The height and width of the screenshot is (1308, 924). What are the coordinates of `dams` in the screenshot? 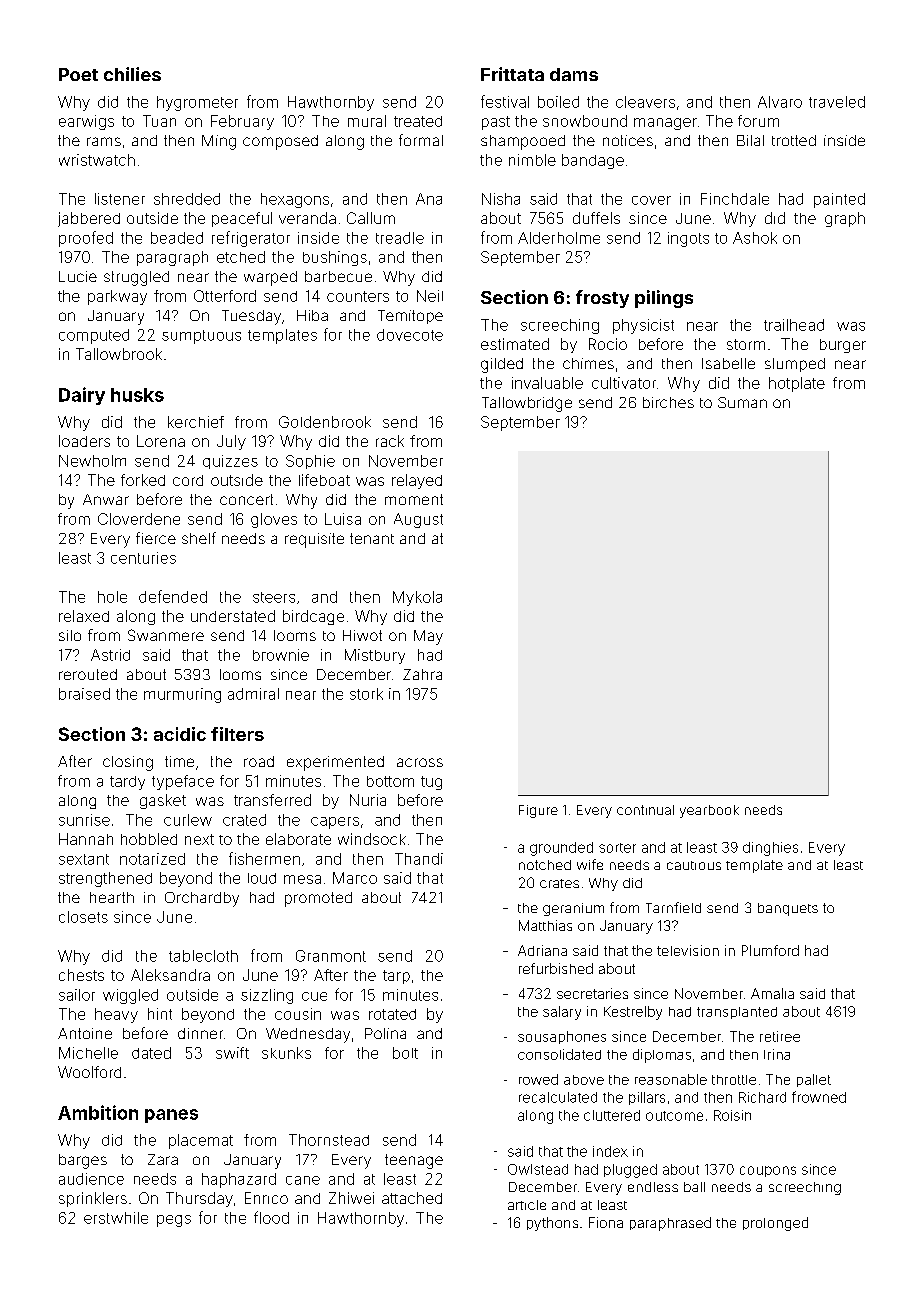 It's located at (574, 74).
